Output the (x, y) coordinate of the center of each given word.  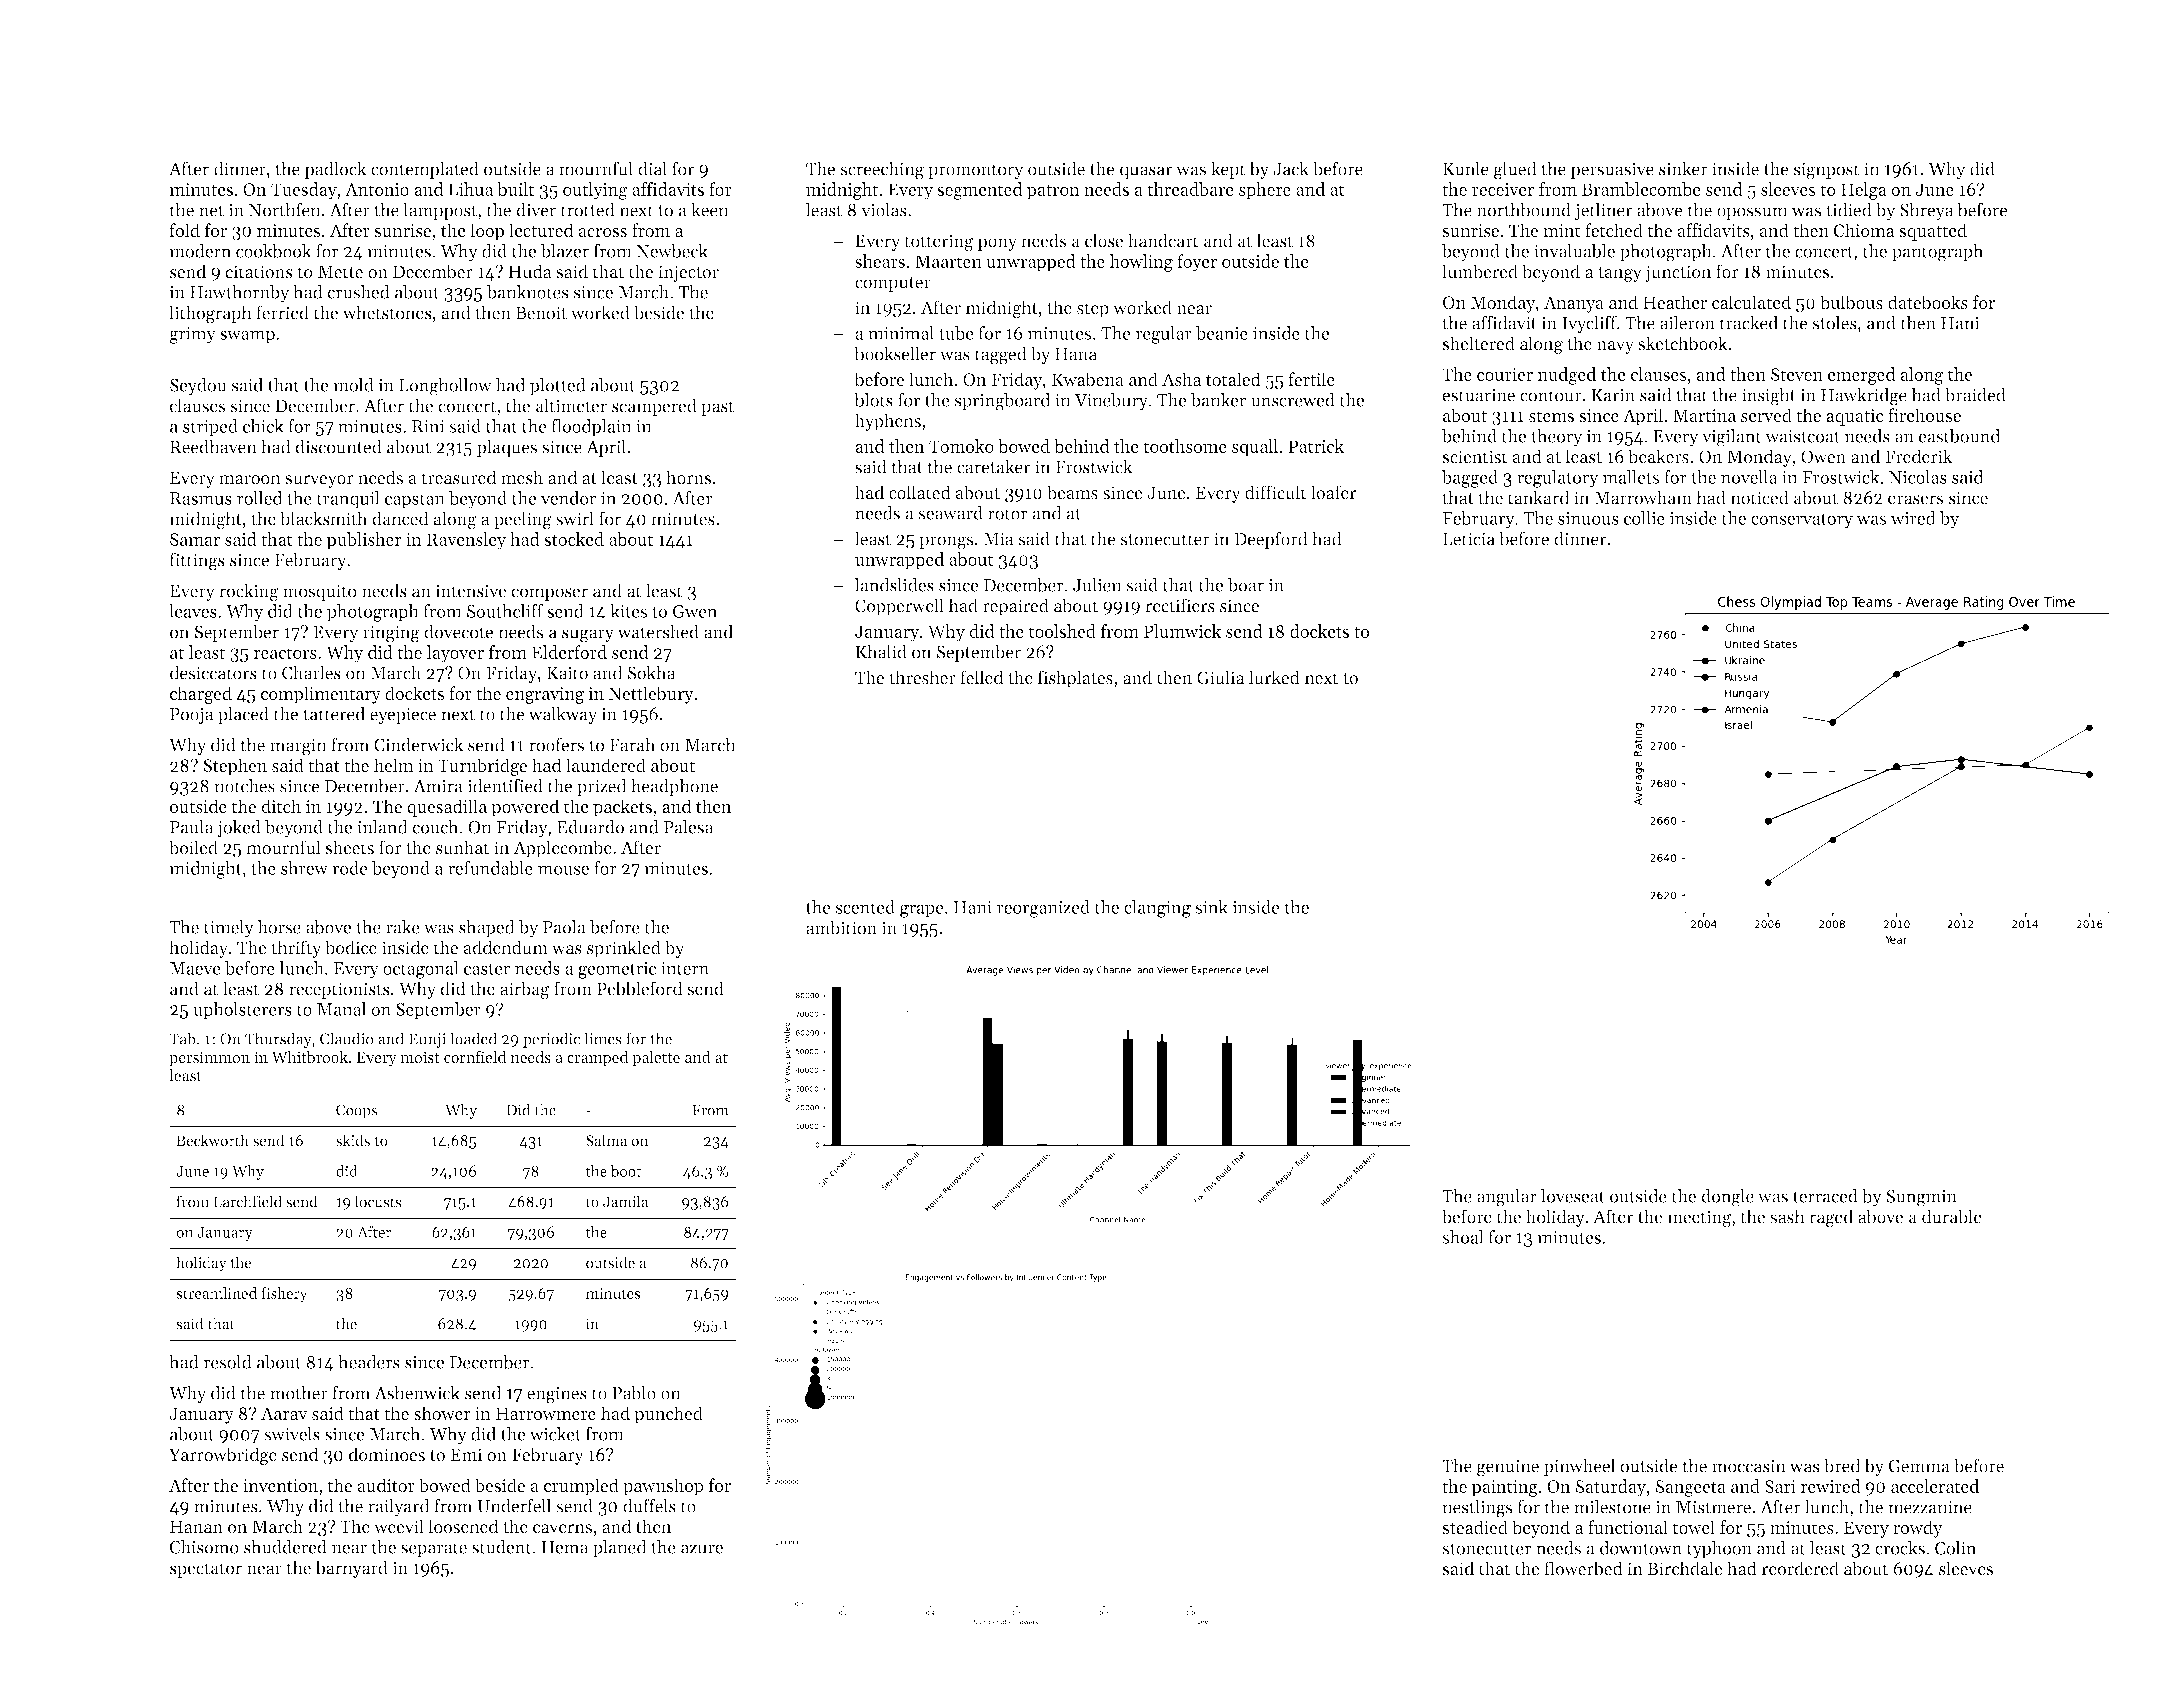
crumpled (581, 1487)
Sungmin (1921, 1198)
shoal (1463, 1237)
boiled (193, 847)
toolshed (1062, 631)
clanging (1157, 909)
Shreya (1926, 212)
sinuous (1588, 518)
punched (668, 1415)
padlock (336, 170)
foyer (1197, 263)
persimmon (209, 1058)
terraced (1825, 1196)
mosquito (320, 592)
